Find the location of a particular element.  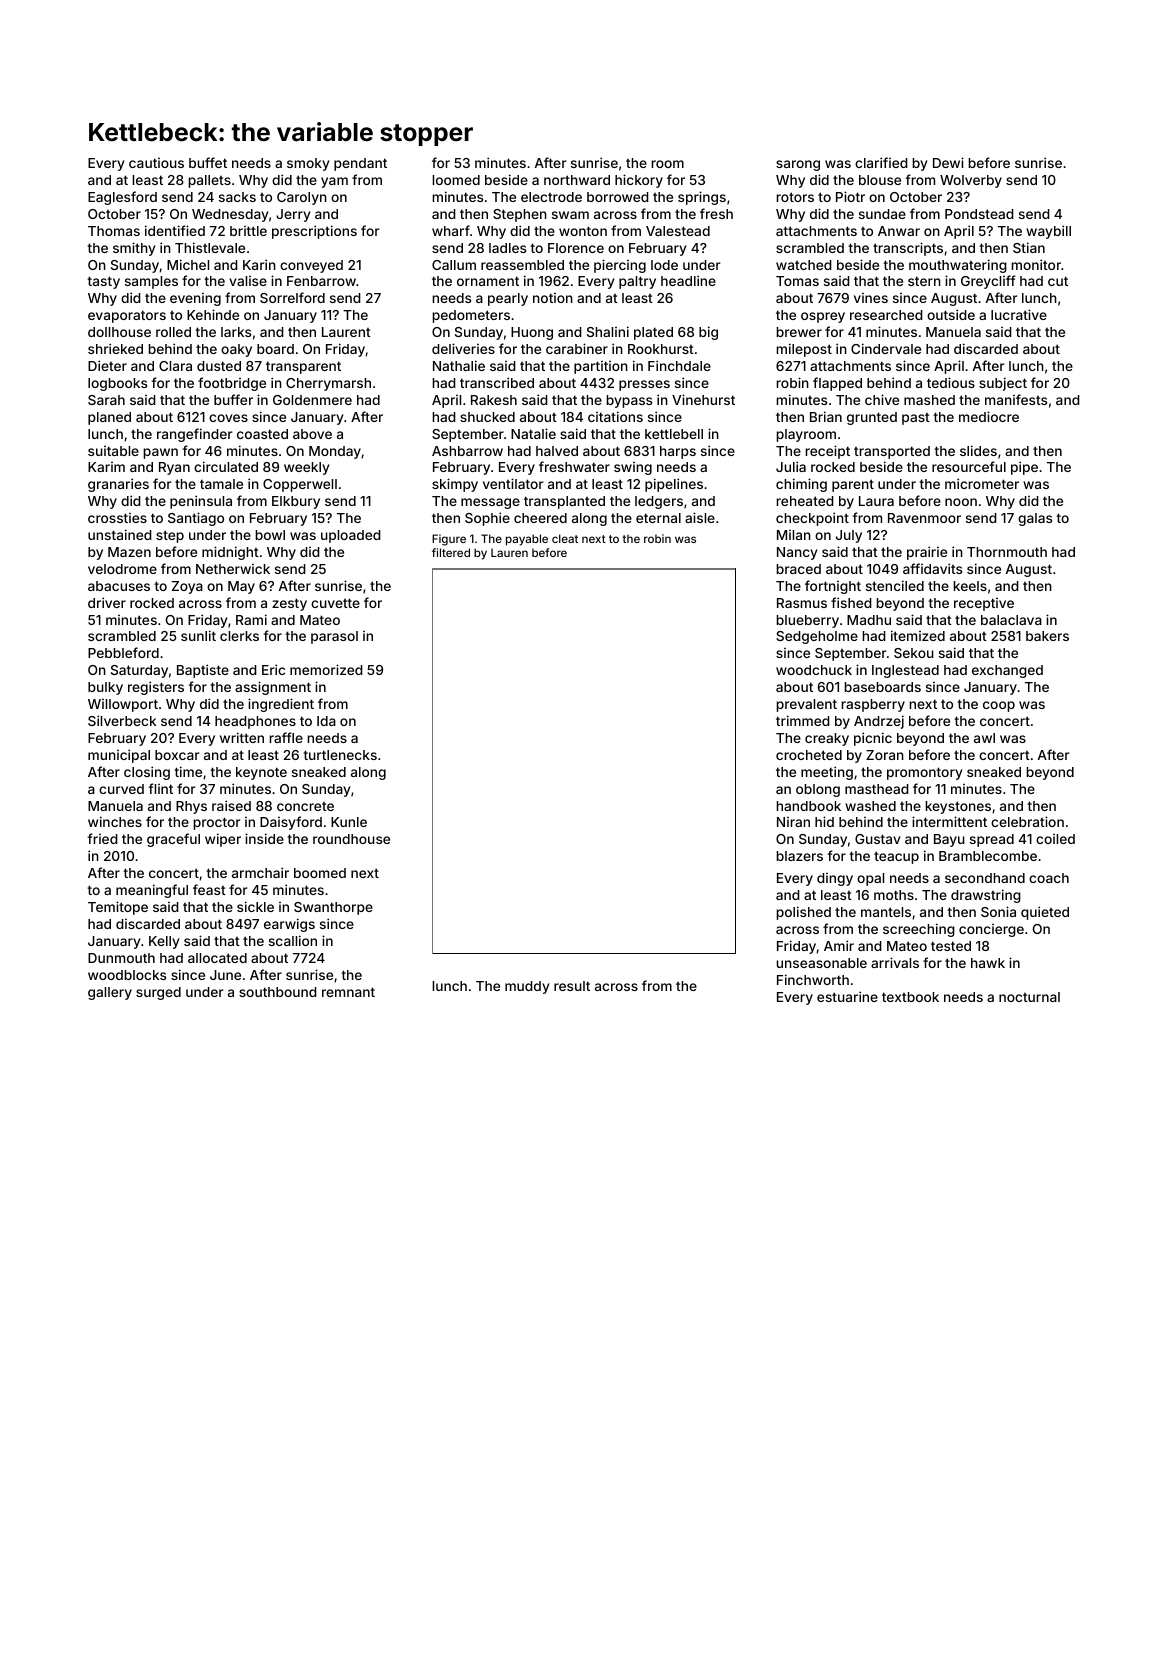

footbridge is located at coordinates (232, 384).
